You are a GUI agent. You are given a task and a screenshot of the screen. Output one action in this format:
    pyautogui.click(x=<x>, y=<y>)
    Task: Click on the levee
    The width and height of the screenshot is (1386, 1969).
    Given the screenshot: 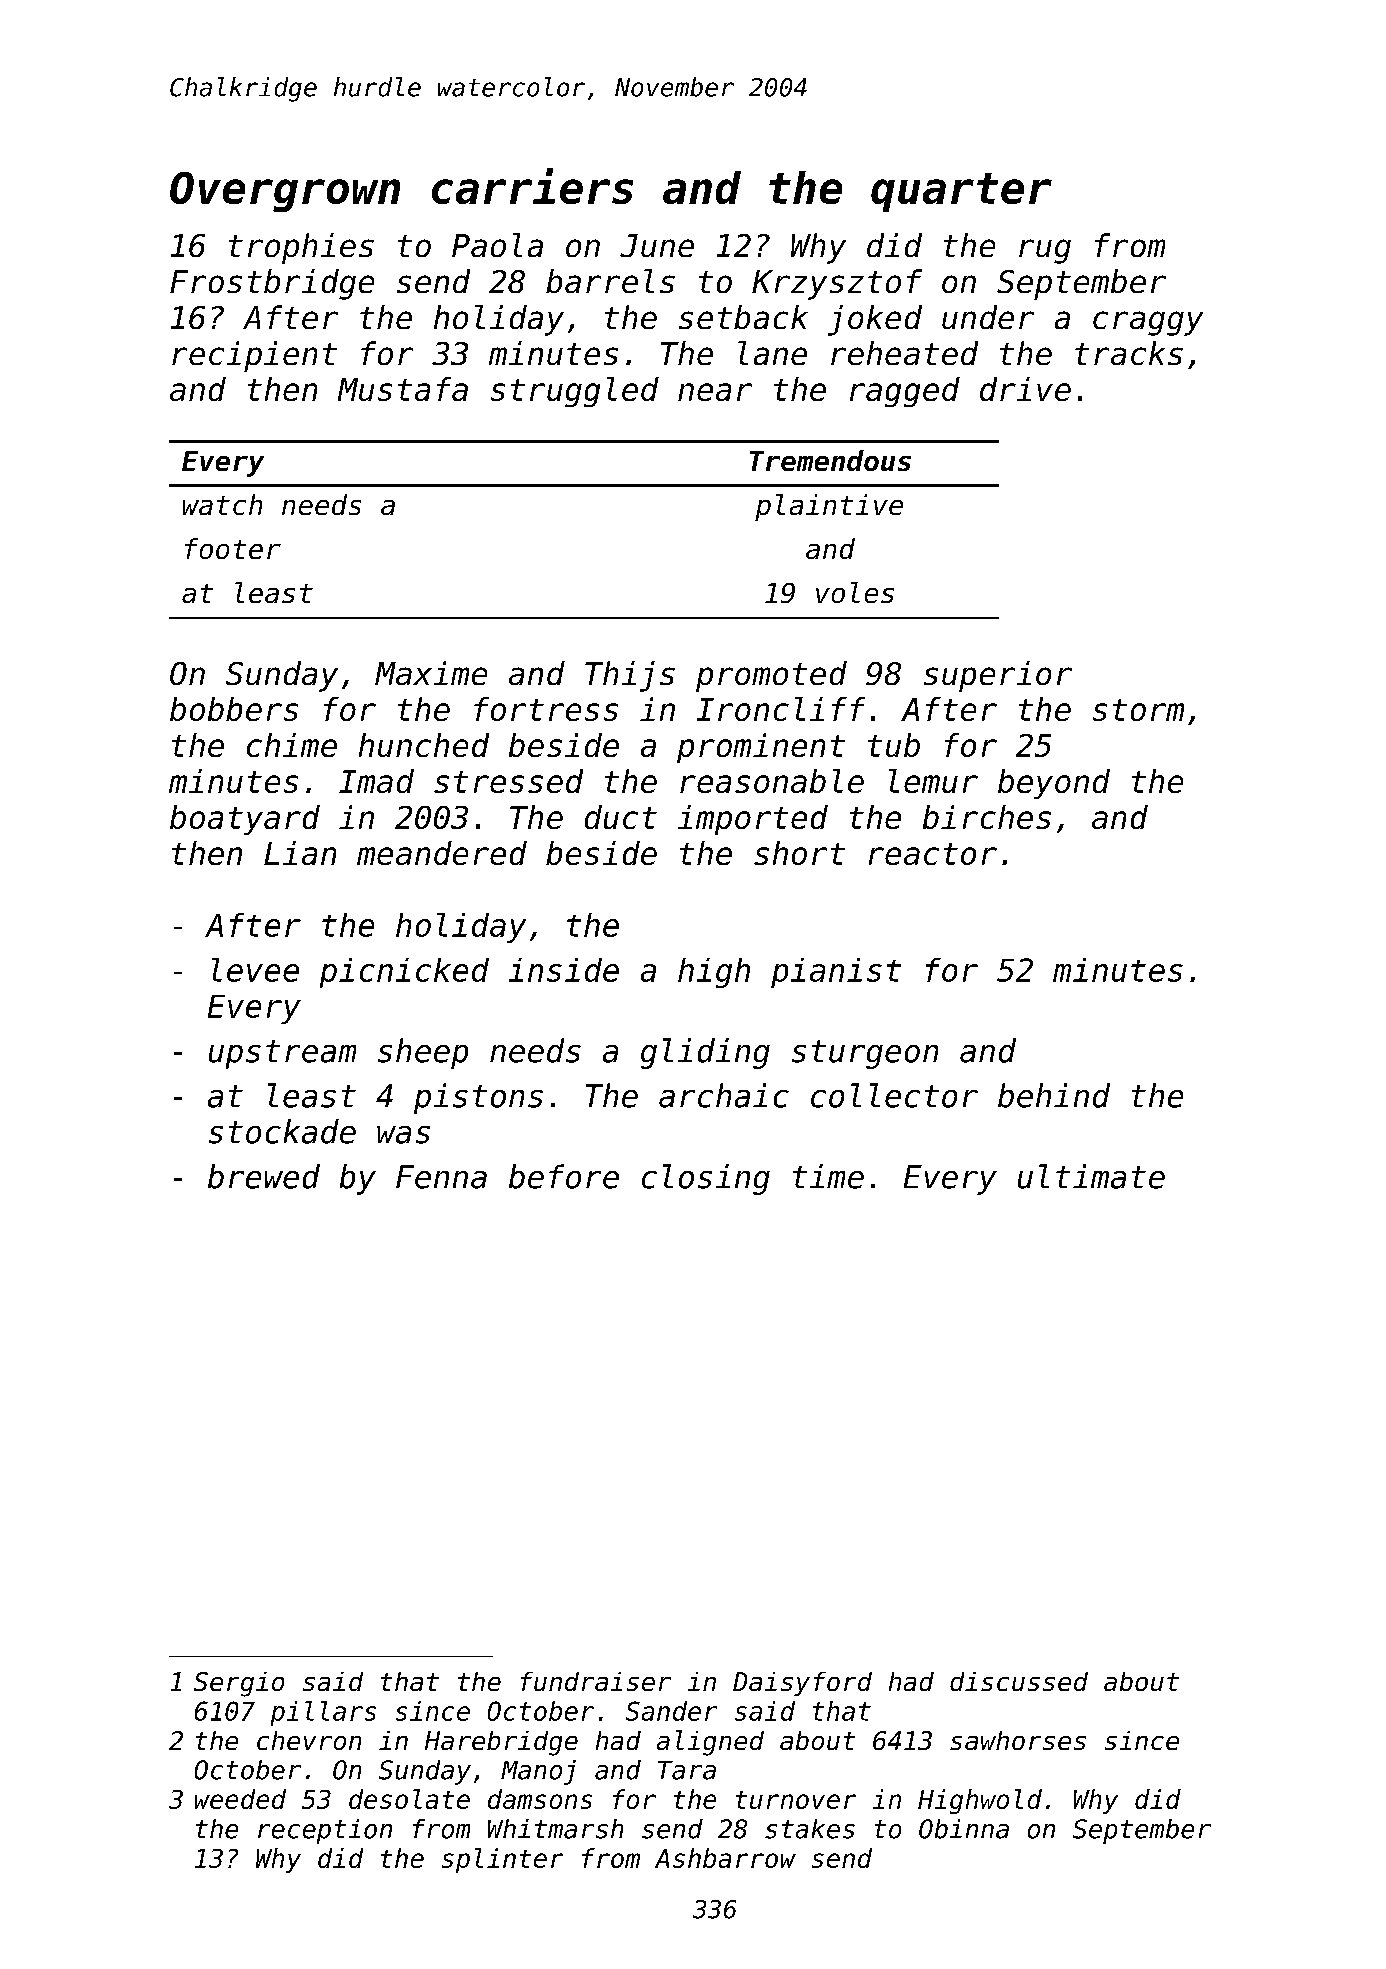 What is the action you would take?
    pyautogui.click(x=255, y=970)
